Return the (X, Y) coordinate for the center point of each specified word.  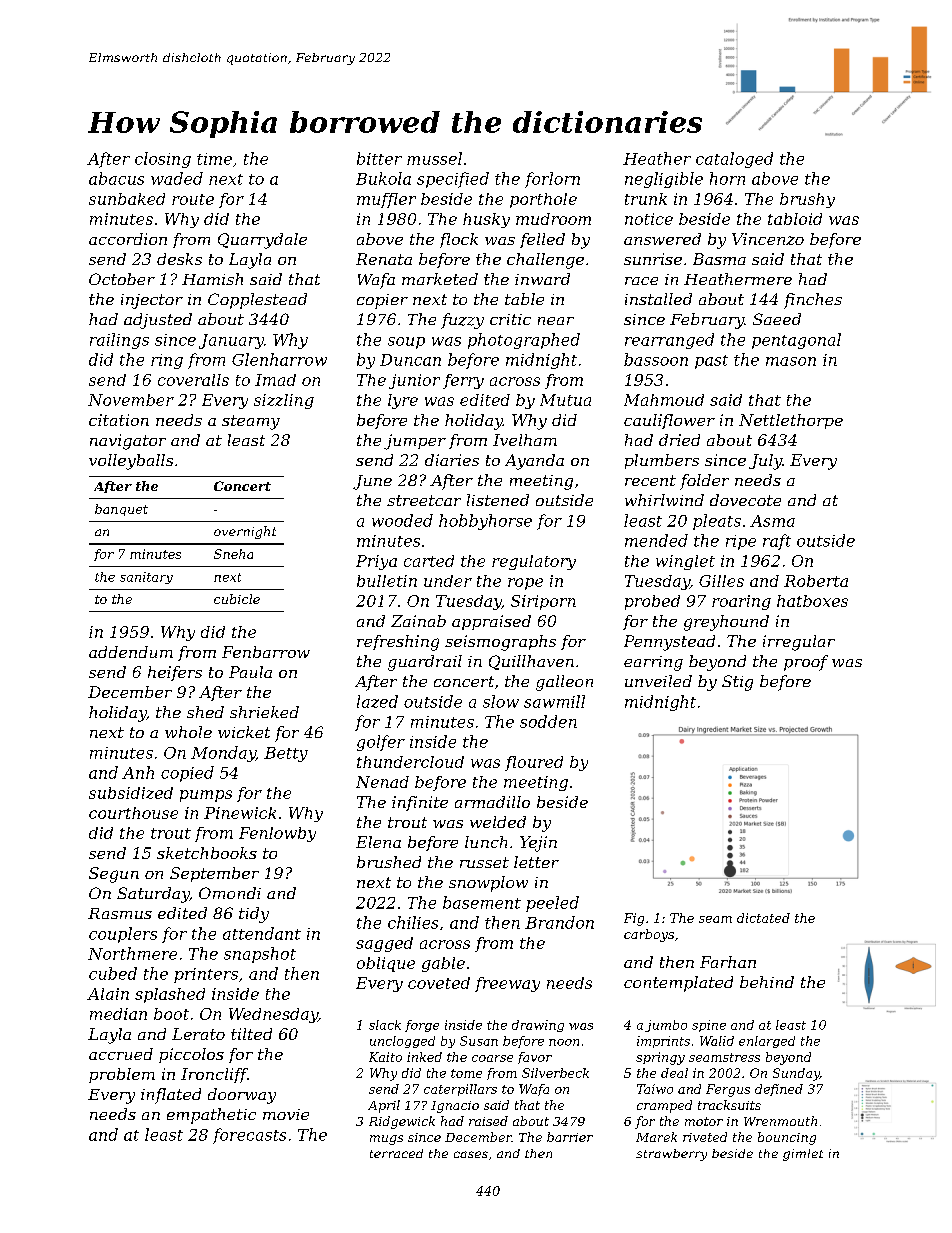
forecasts (249, 1136)
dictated (763, 918)
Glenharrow (279, 359)
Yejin (538, 844)
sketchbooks (207, 853)
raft (777, 542)
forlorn (552, 180)
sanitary (146, 578)
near (556, 321)
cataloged (734, 160)
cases (471, 1154)
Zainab (418, 621)
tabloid (795, 219)
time (214, 159)
